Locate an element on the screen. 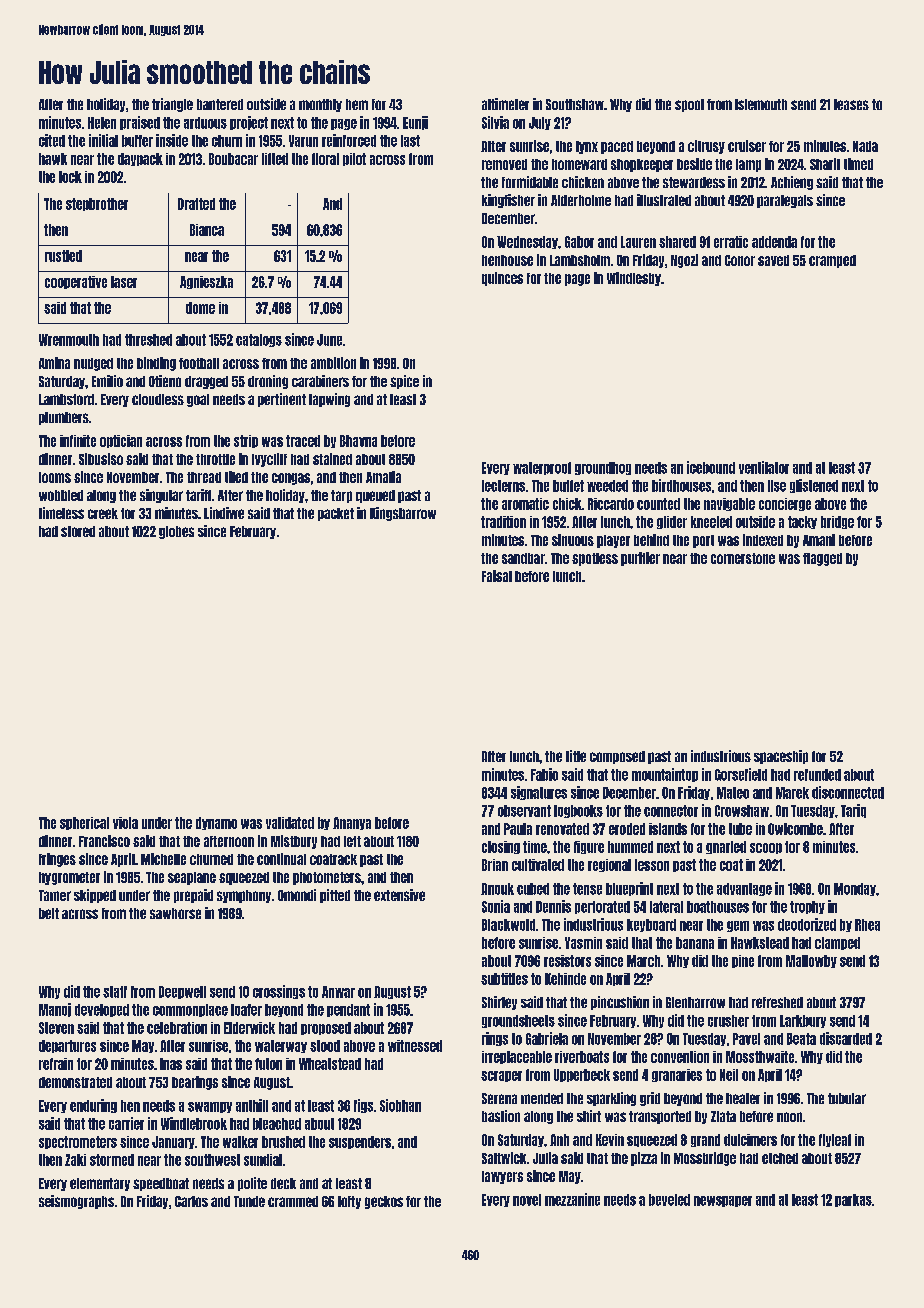 This screenshot has width=924, height=1308. Zaki is located at coordinates (75, 1160).
